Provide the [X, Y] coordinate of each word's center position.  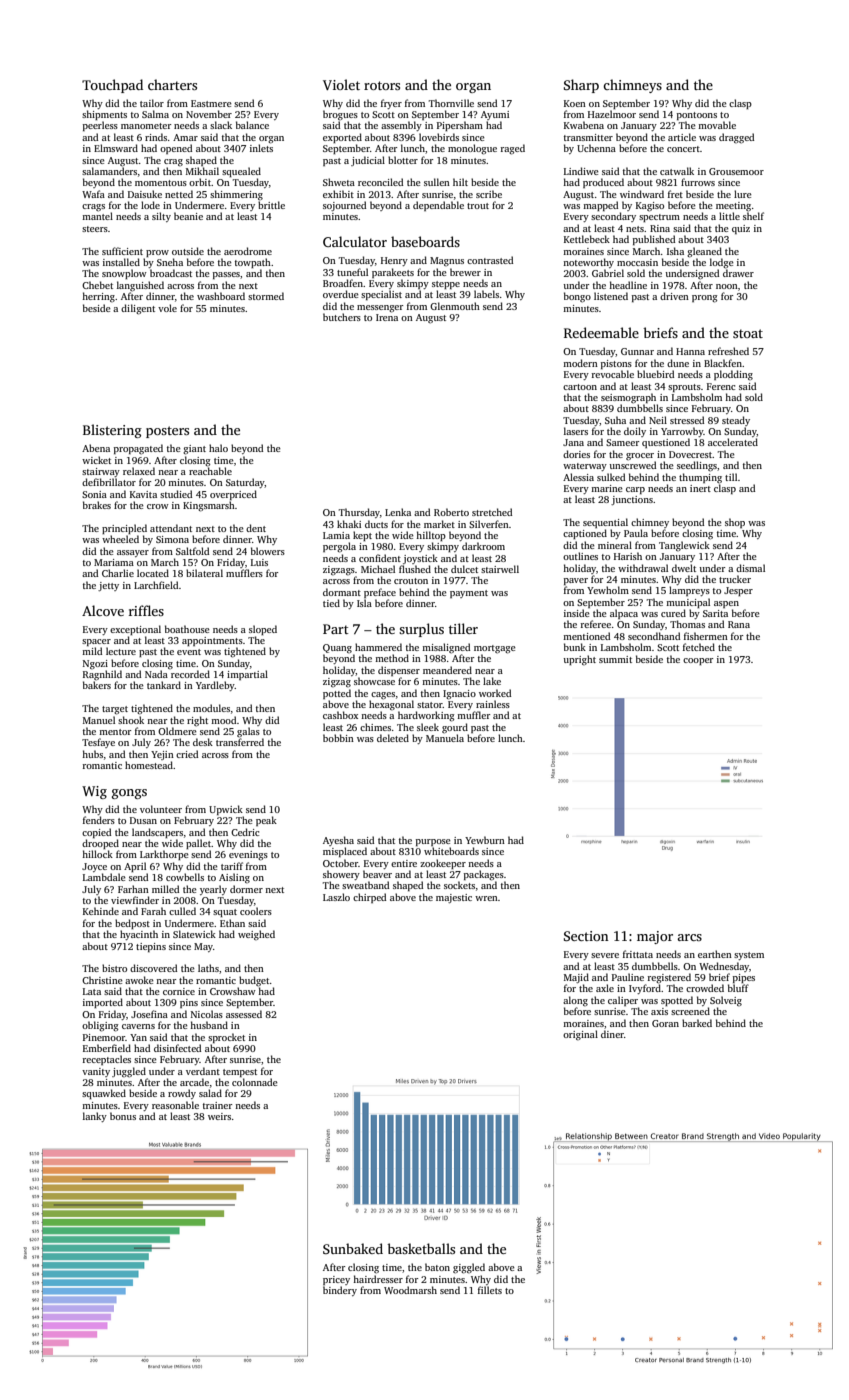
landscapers [157, 833]
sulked [611, 477]
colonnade [255, 1082]
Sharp [581, 86]
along [575, 1001]
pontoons [697, 116]
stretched [492, 512]
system [749, 956]
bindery [340, 1291]
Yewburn [485, 840]
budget [254, 981]
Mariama [114, 562]
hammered [378, 647]
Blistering [112, 431]
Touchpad [112, 86]
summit [615, 659]
